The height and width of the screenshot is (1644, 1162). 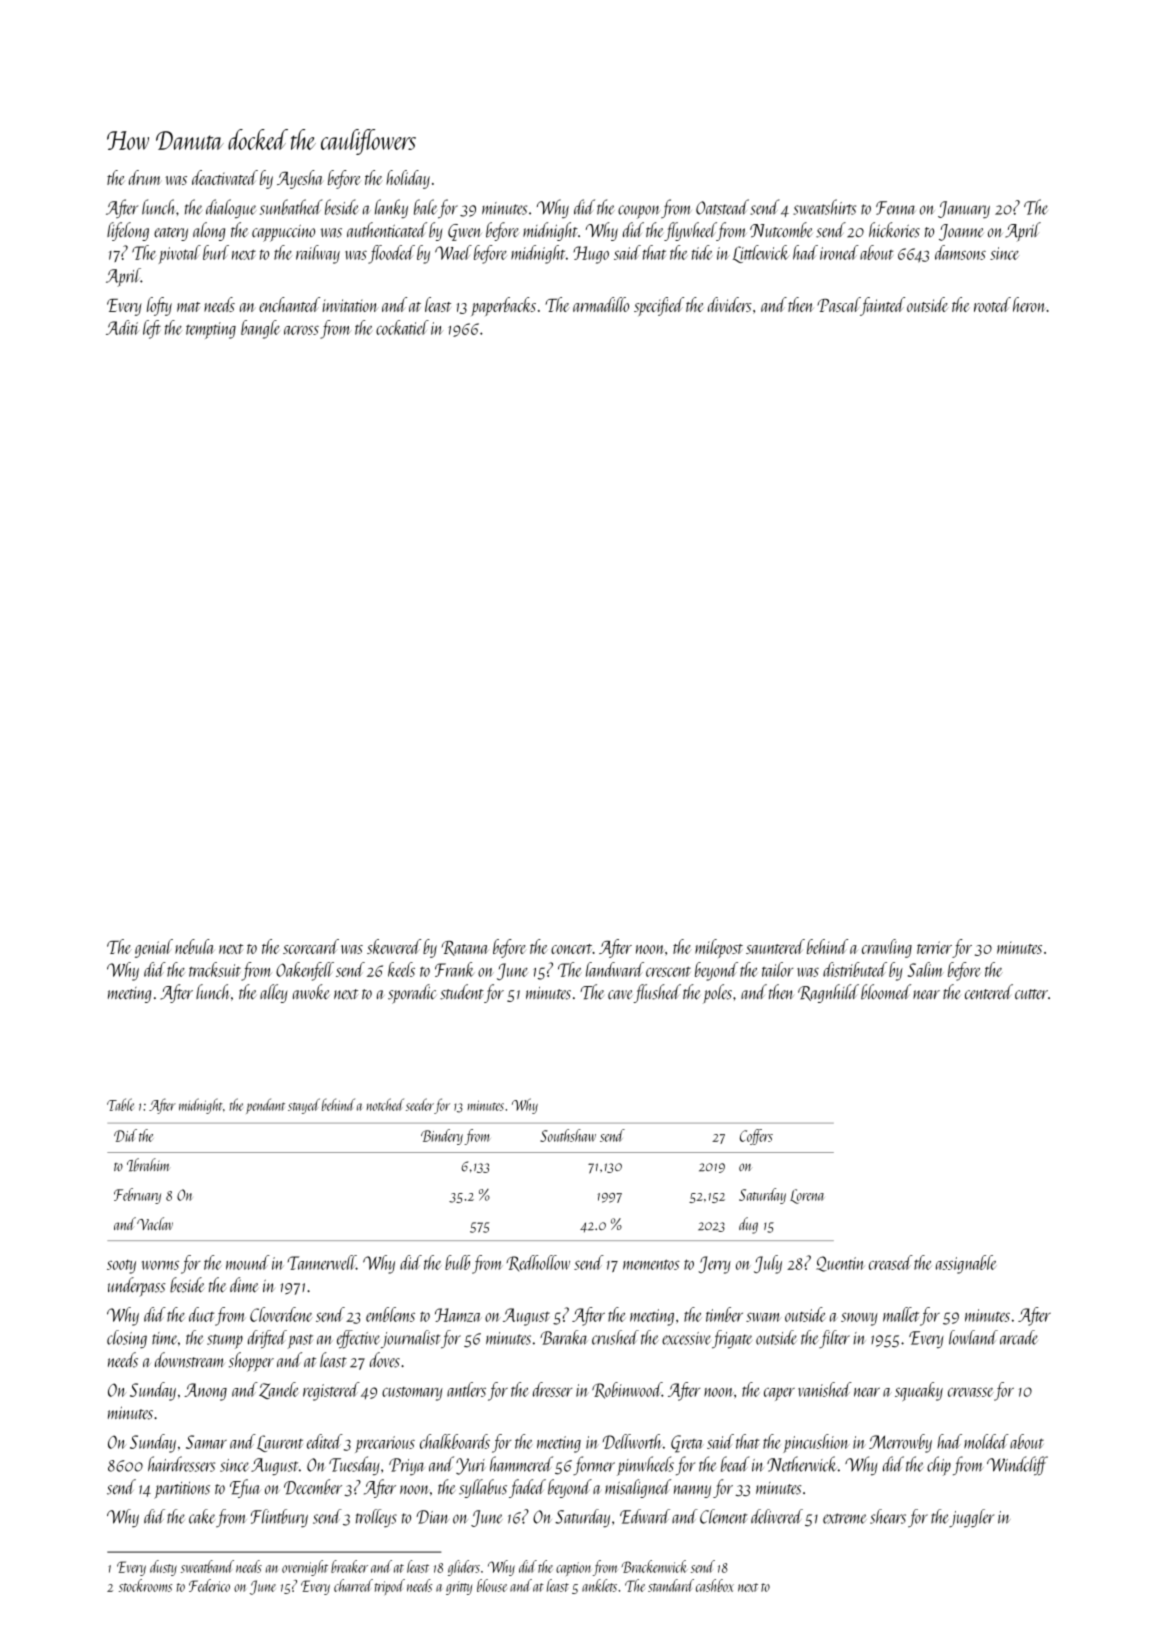 What do you see at coordinates (278, 1390) in the screenshot?
I see `Zanele` at bounding box center [278, 1390].
